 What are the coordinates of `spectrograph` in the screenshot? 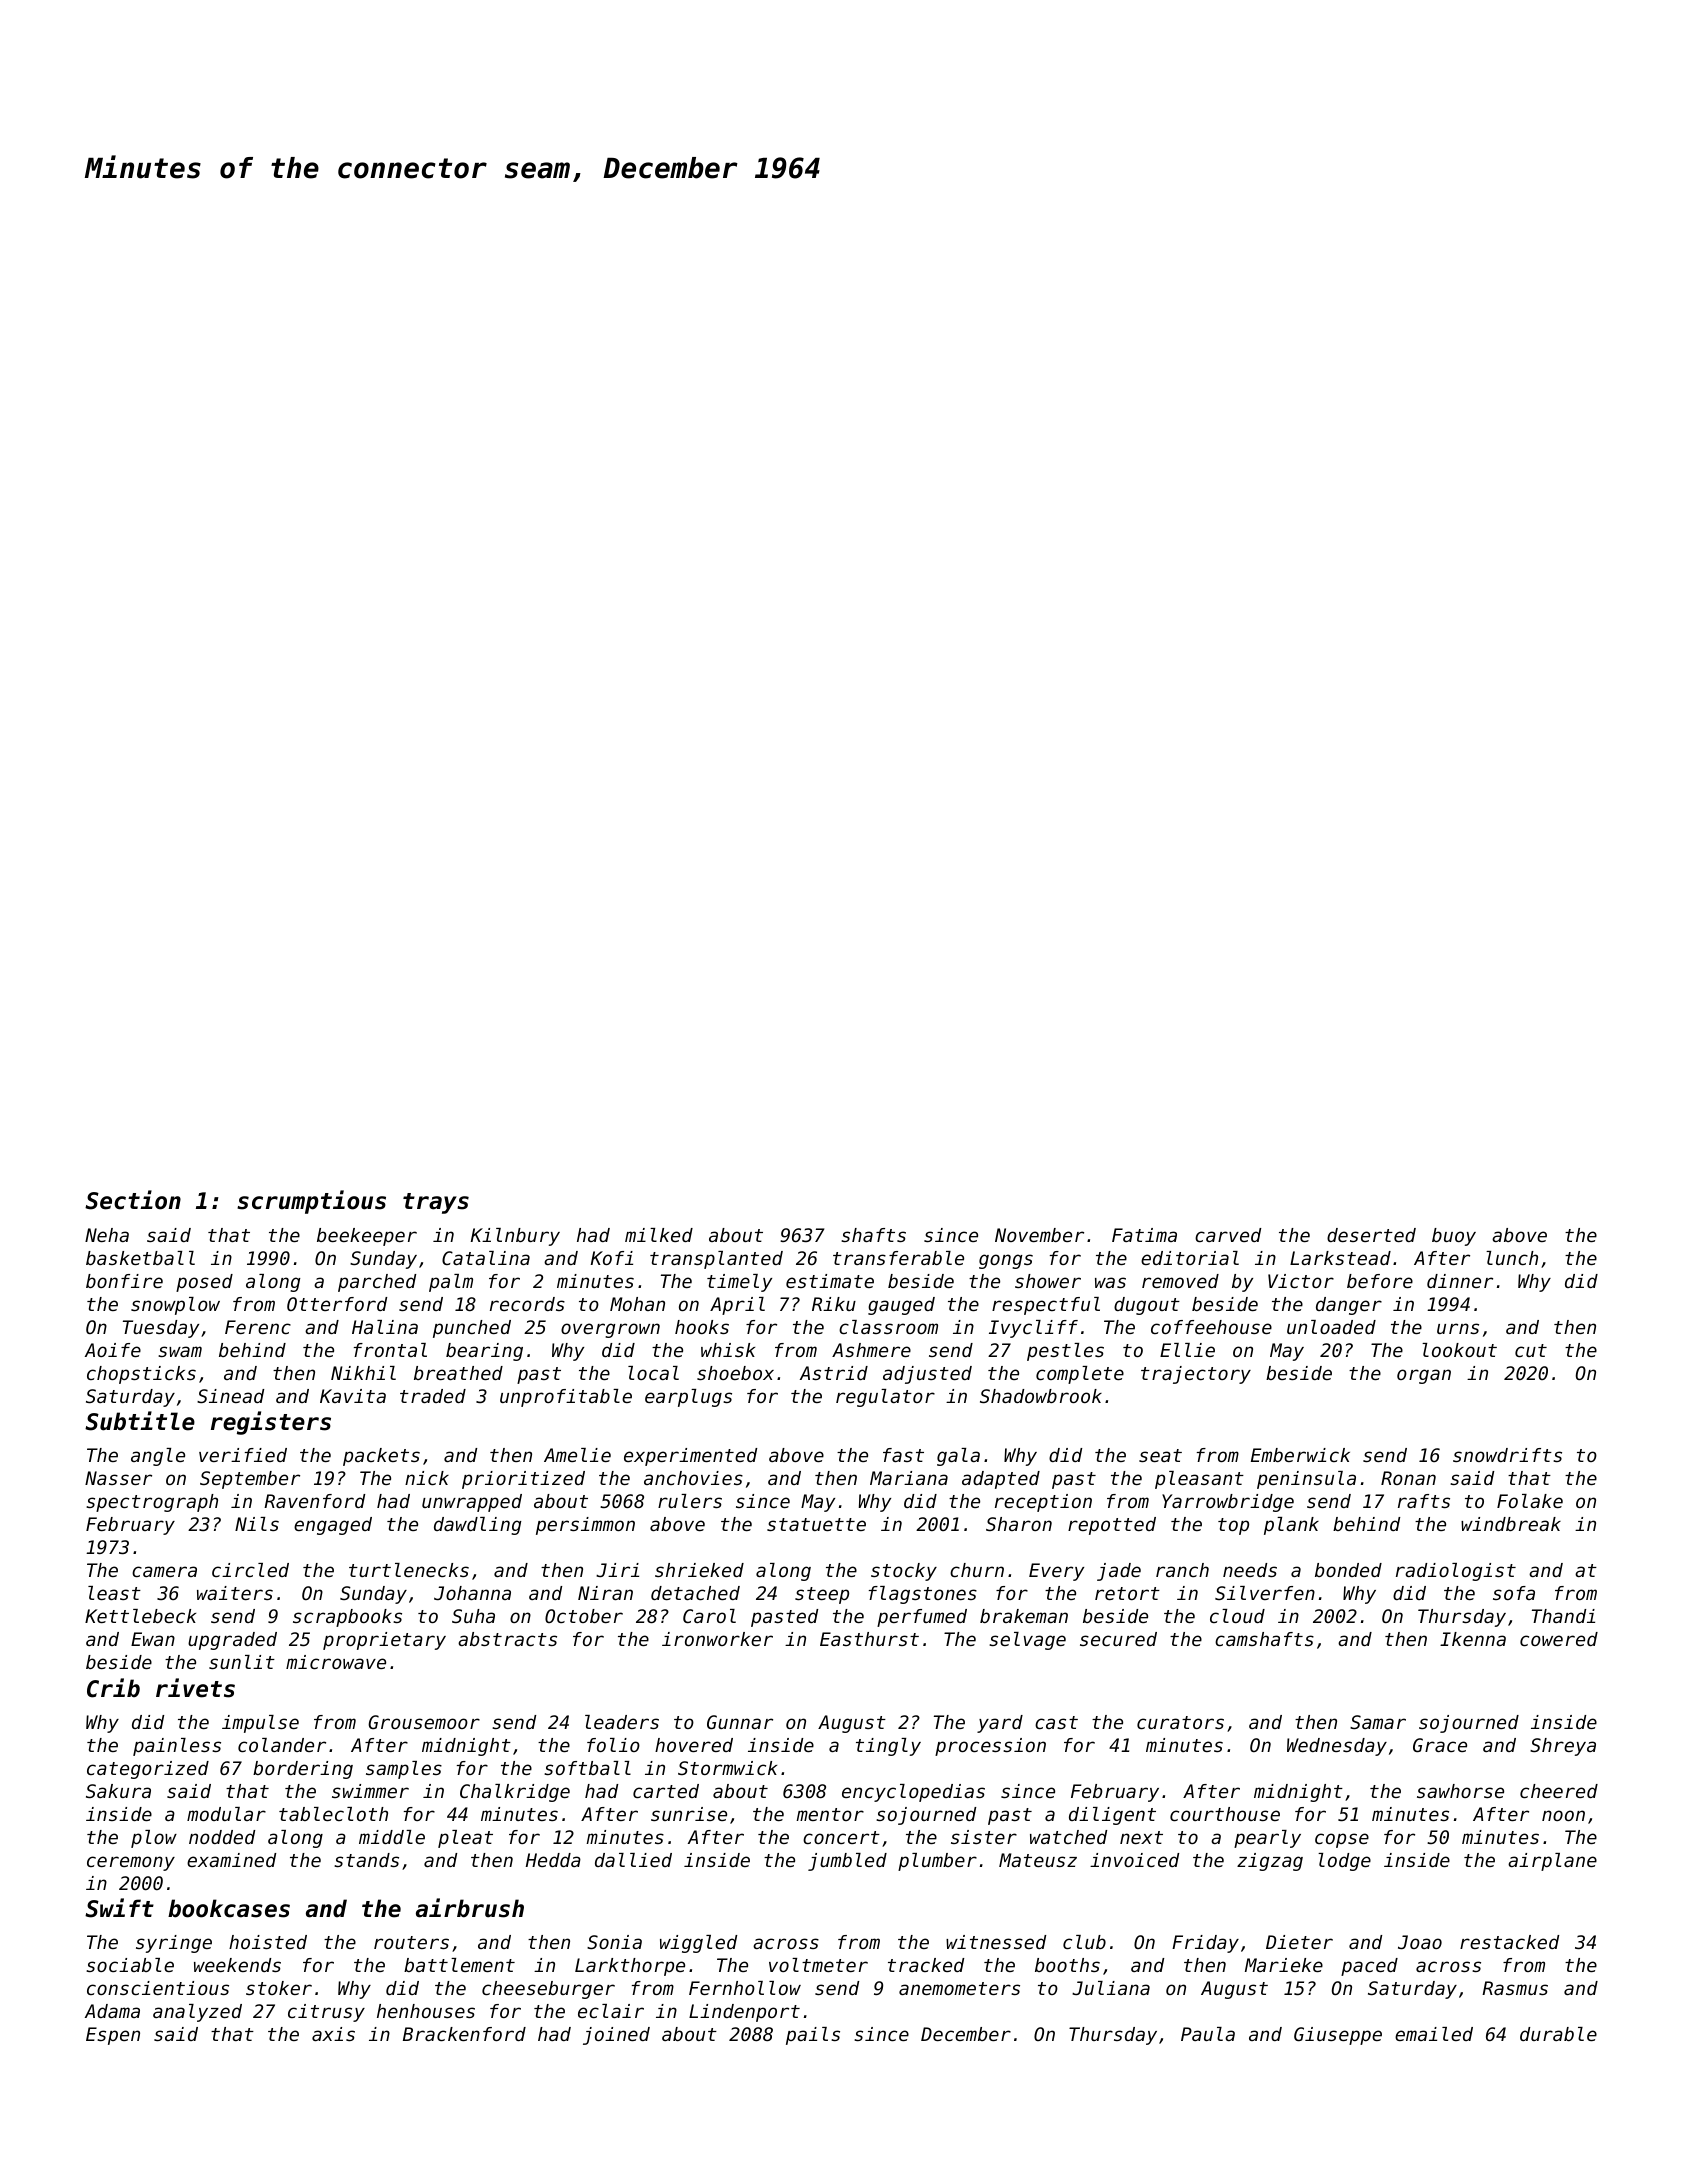 It's located at (152, 1503).
